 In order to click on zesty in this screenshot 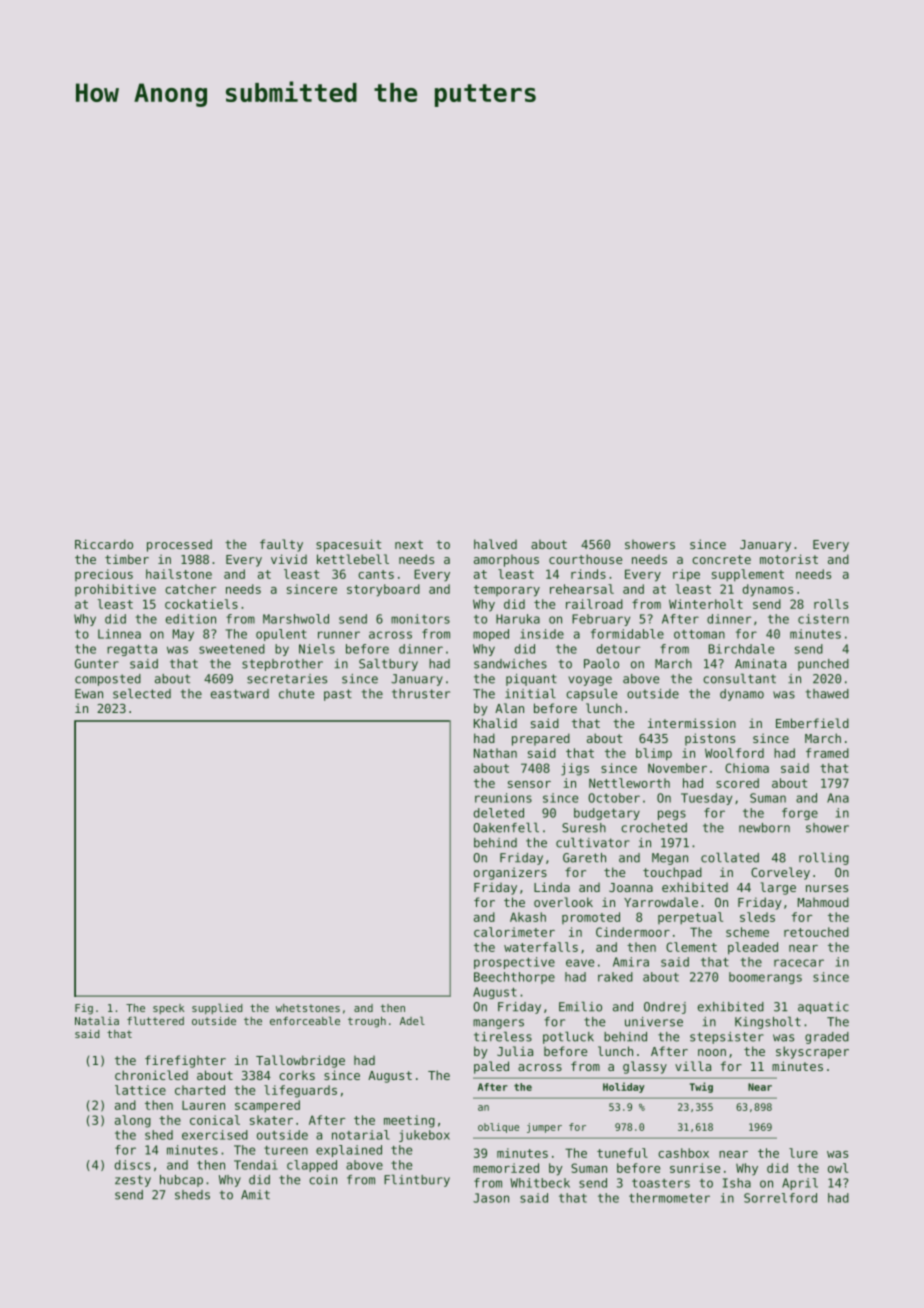, I will do `click(133, 1181)`.
